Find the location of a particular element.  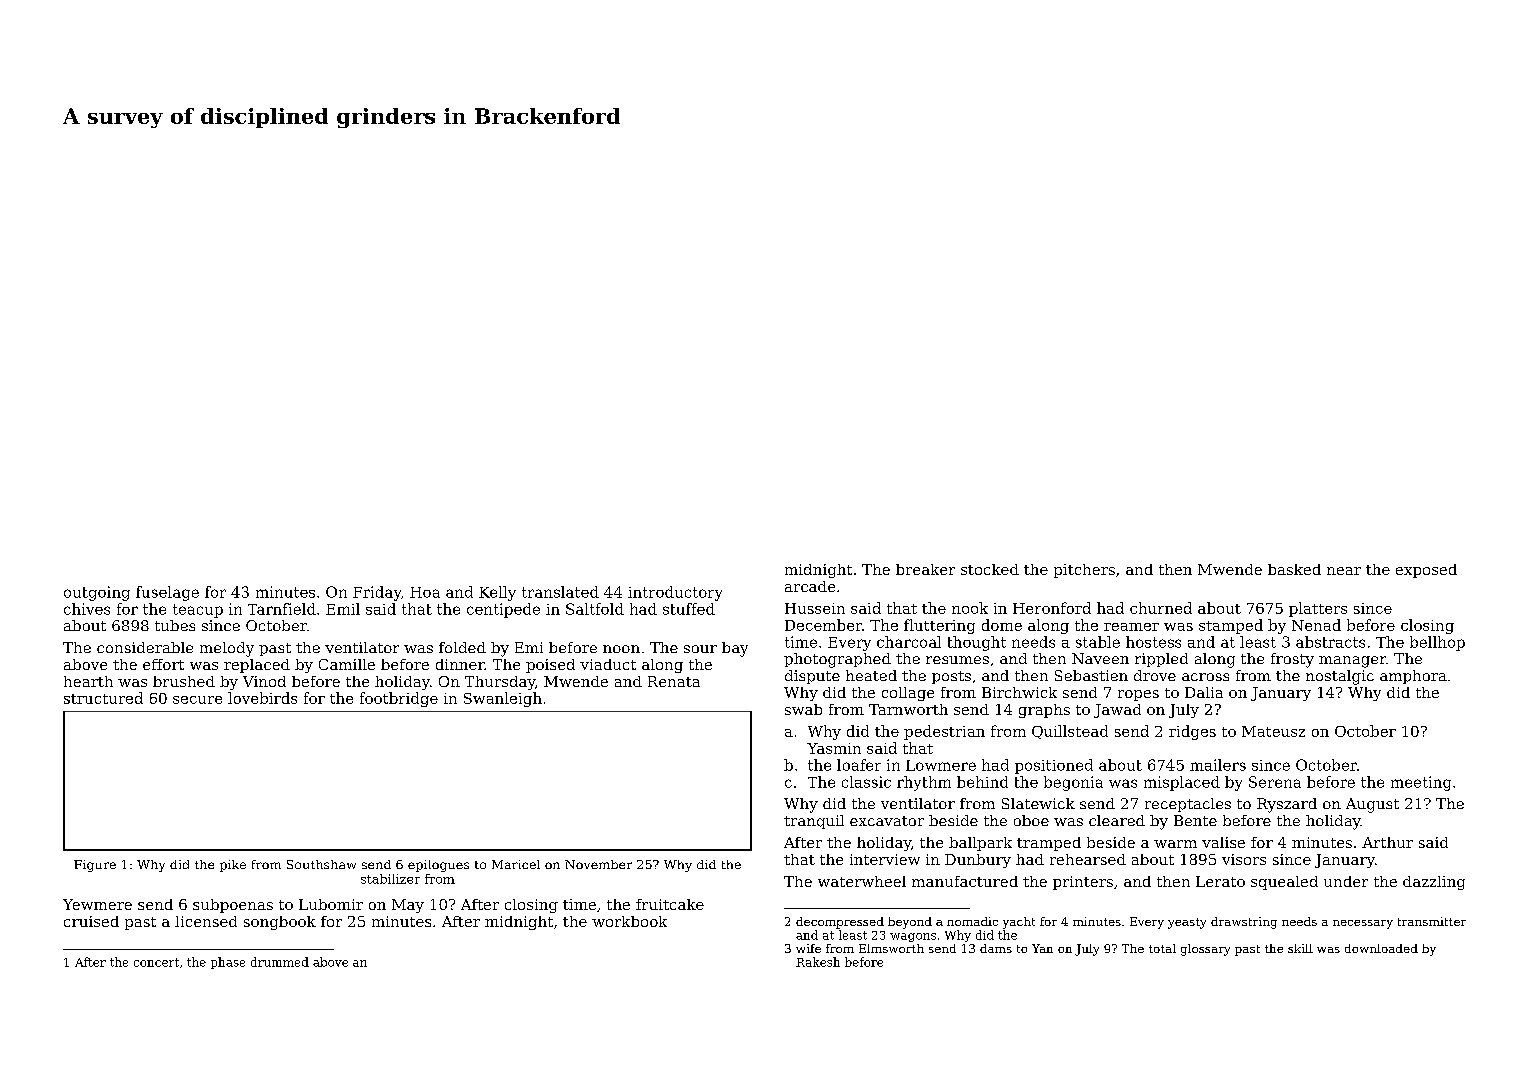

stuffed is located at coordinates (689, 609).
